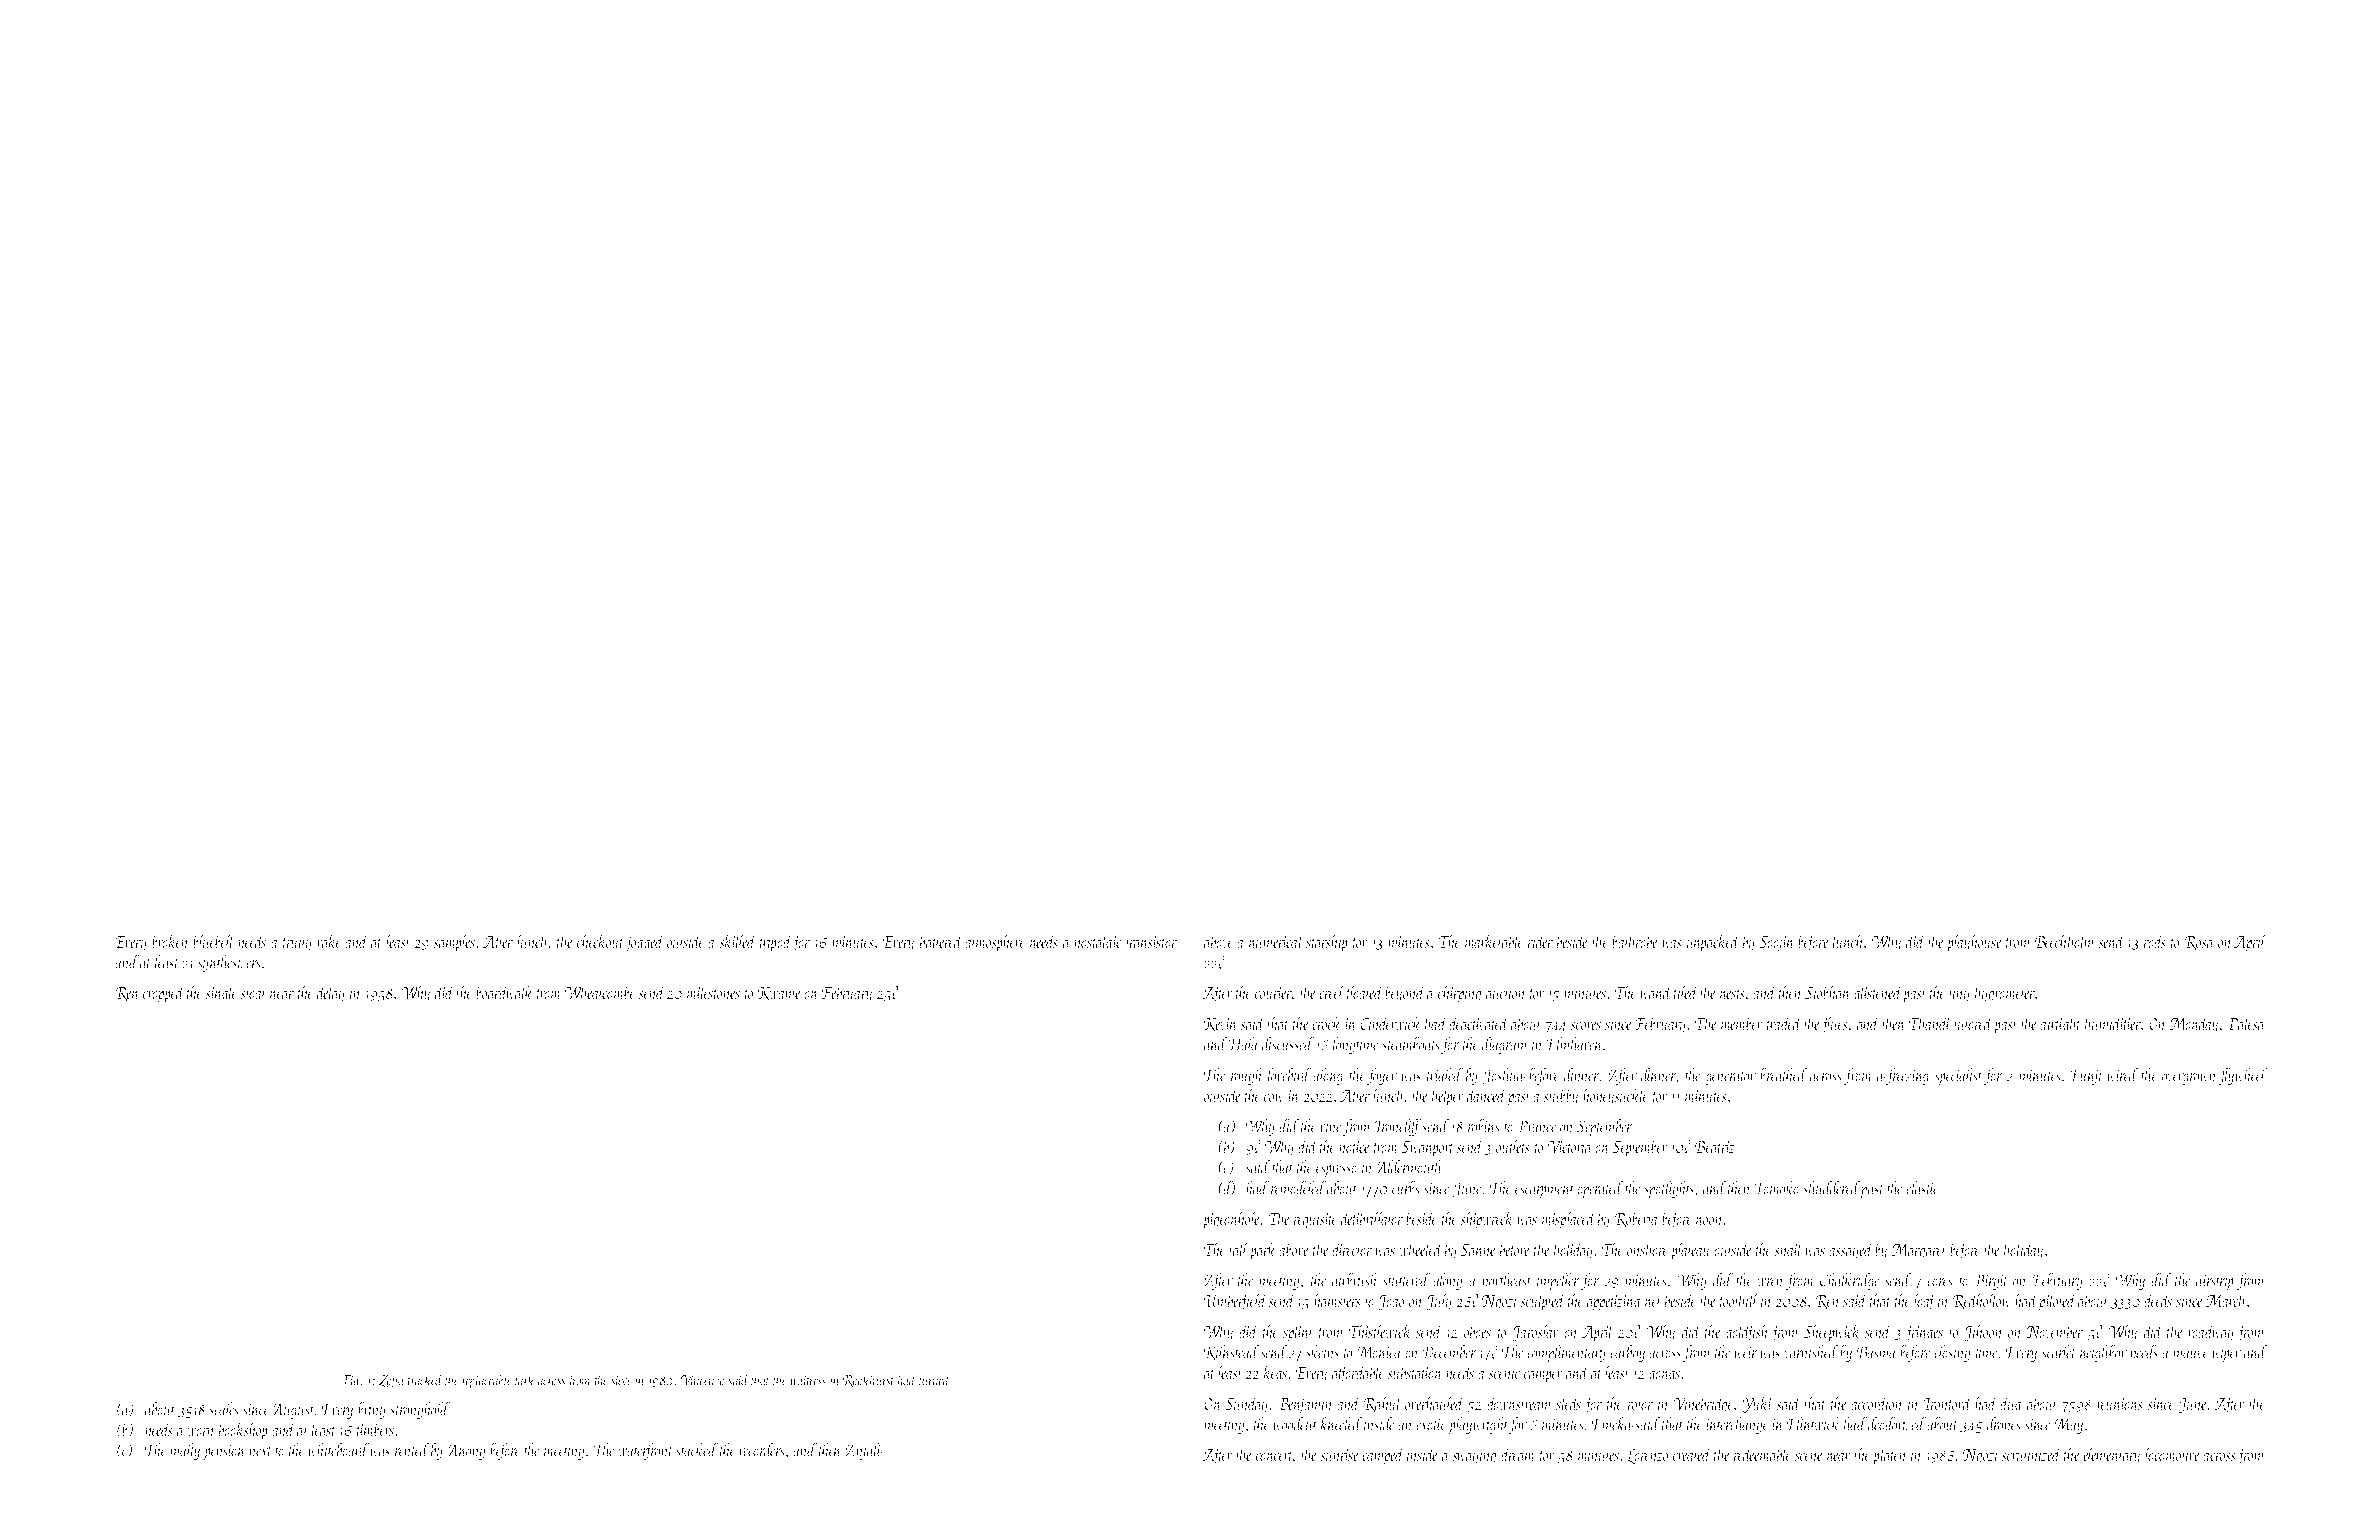 This screenshot has height=1540, width=2380. Describe the element at coordinates (1298, 1188) in the screenshot. I see `remodeled` at that location.
